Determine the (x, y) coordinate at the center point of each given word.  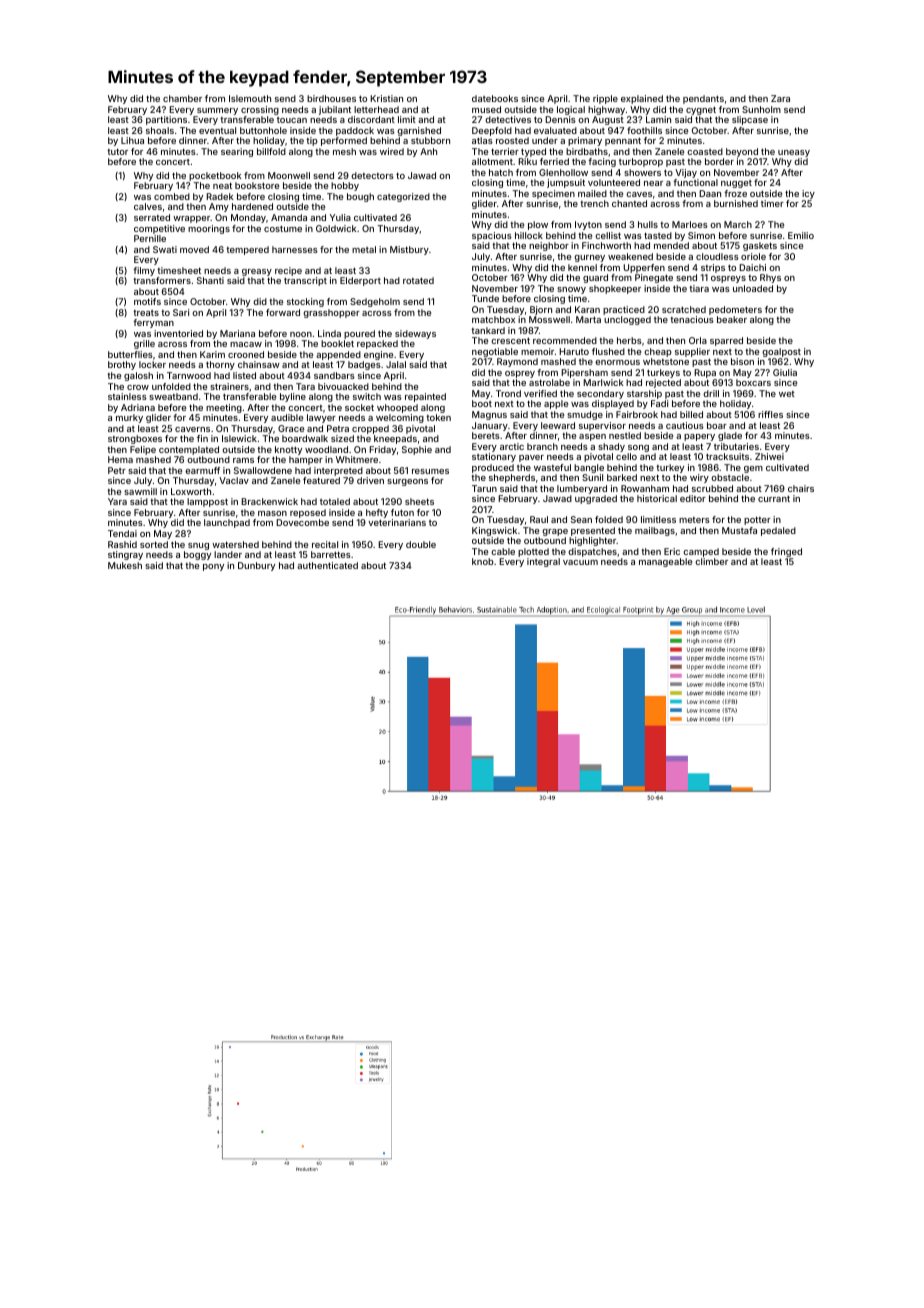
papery (699, 437)
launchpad (227, 523)
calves (148, 206)
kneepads (395, 439)
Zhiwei (769, 456)
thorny (220, 365)
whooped (397, 408)
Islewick (239, 438)
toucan (292, 120)
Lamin (658, 119)
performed (344, 141)
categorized (403, 197)
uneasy (794, 153)
